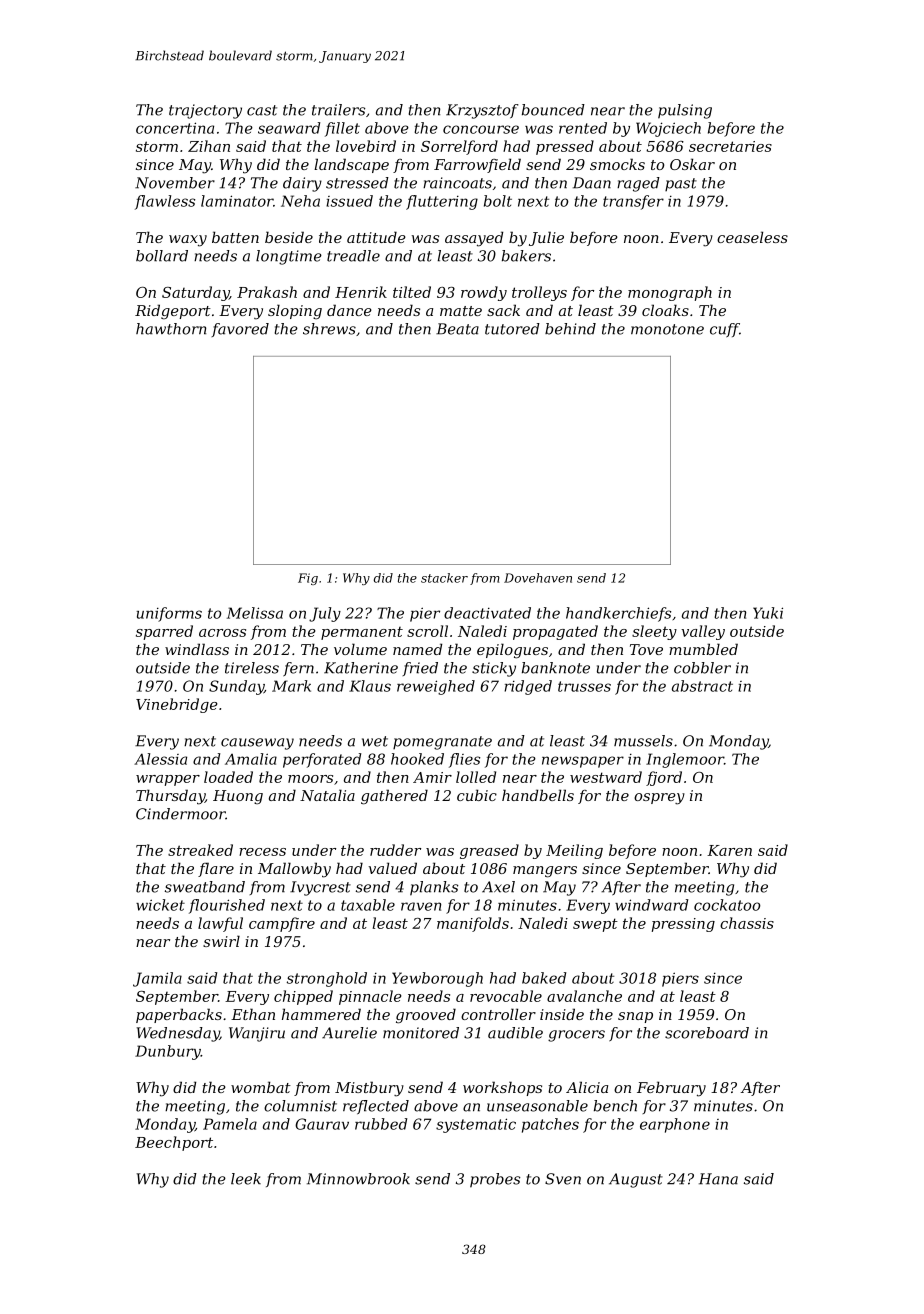 The width and height of the page is (924, 1314). What do you see at coordinates (168, 1052) in the page?
I see `Dunbury` at bounding box center [168, 1052].
